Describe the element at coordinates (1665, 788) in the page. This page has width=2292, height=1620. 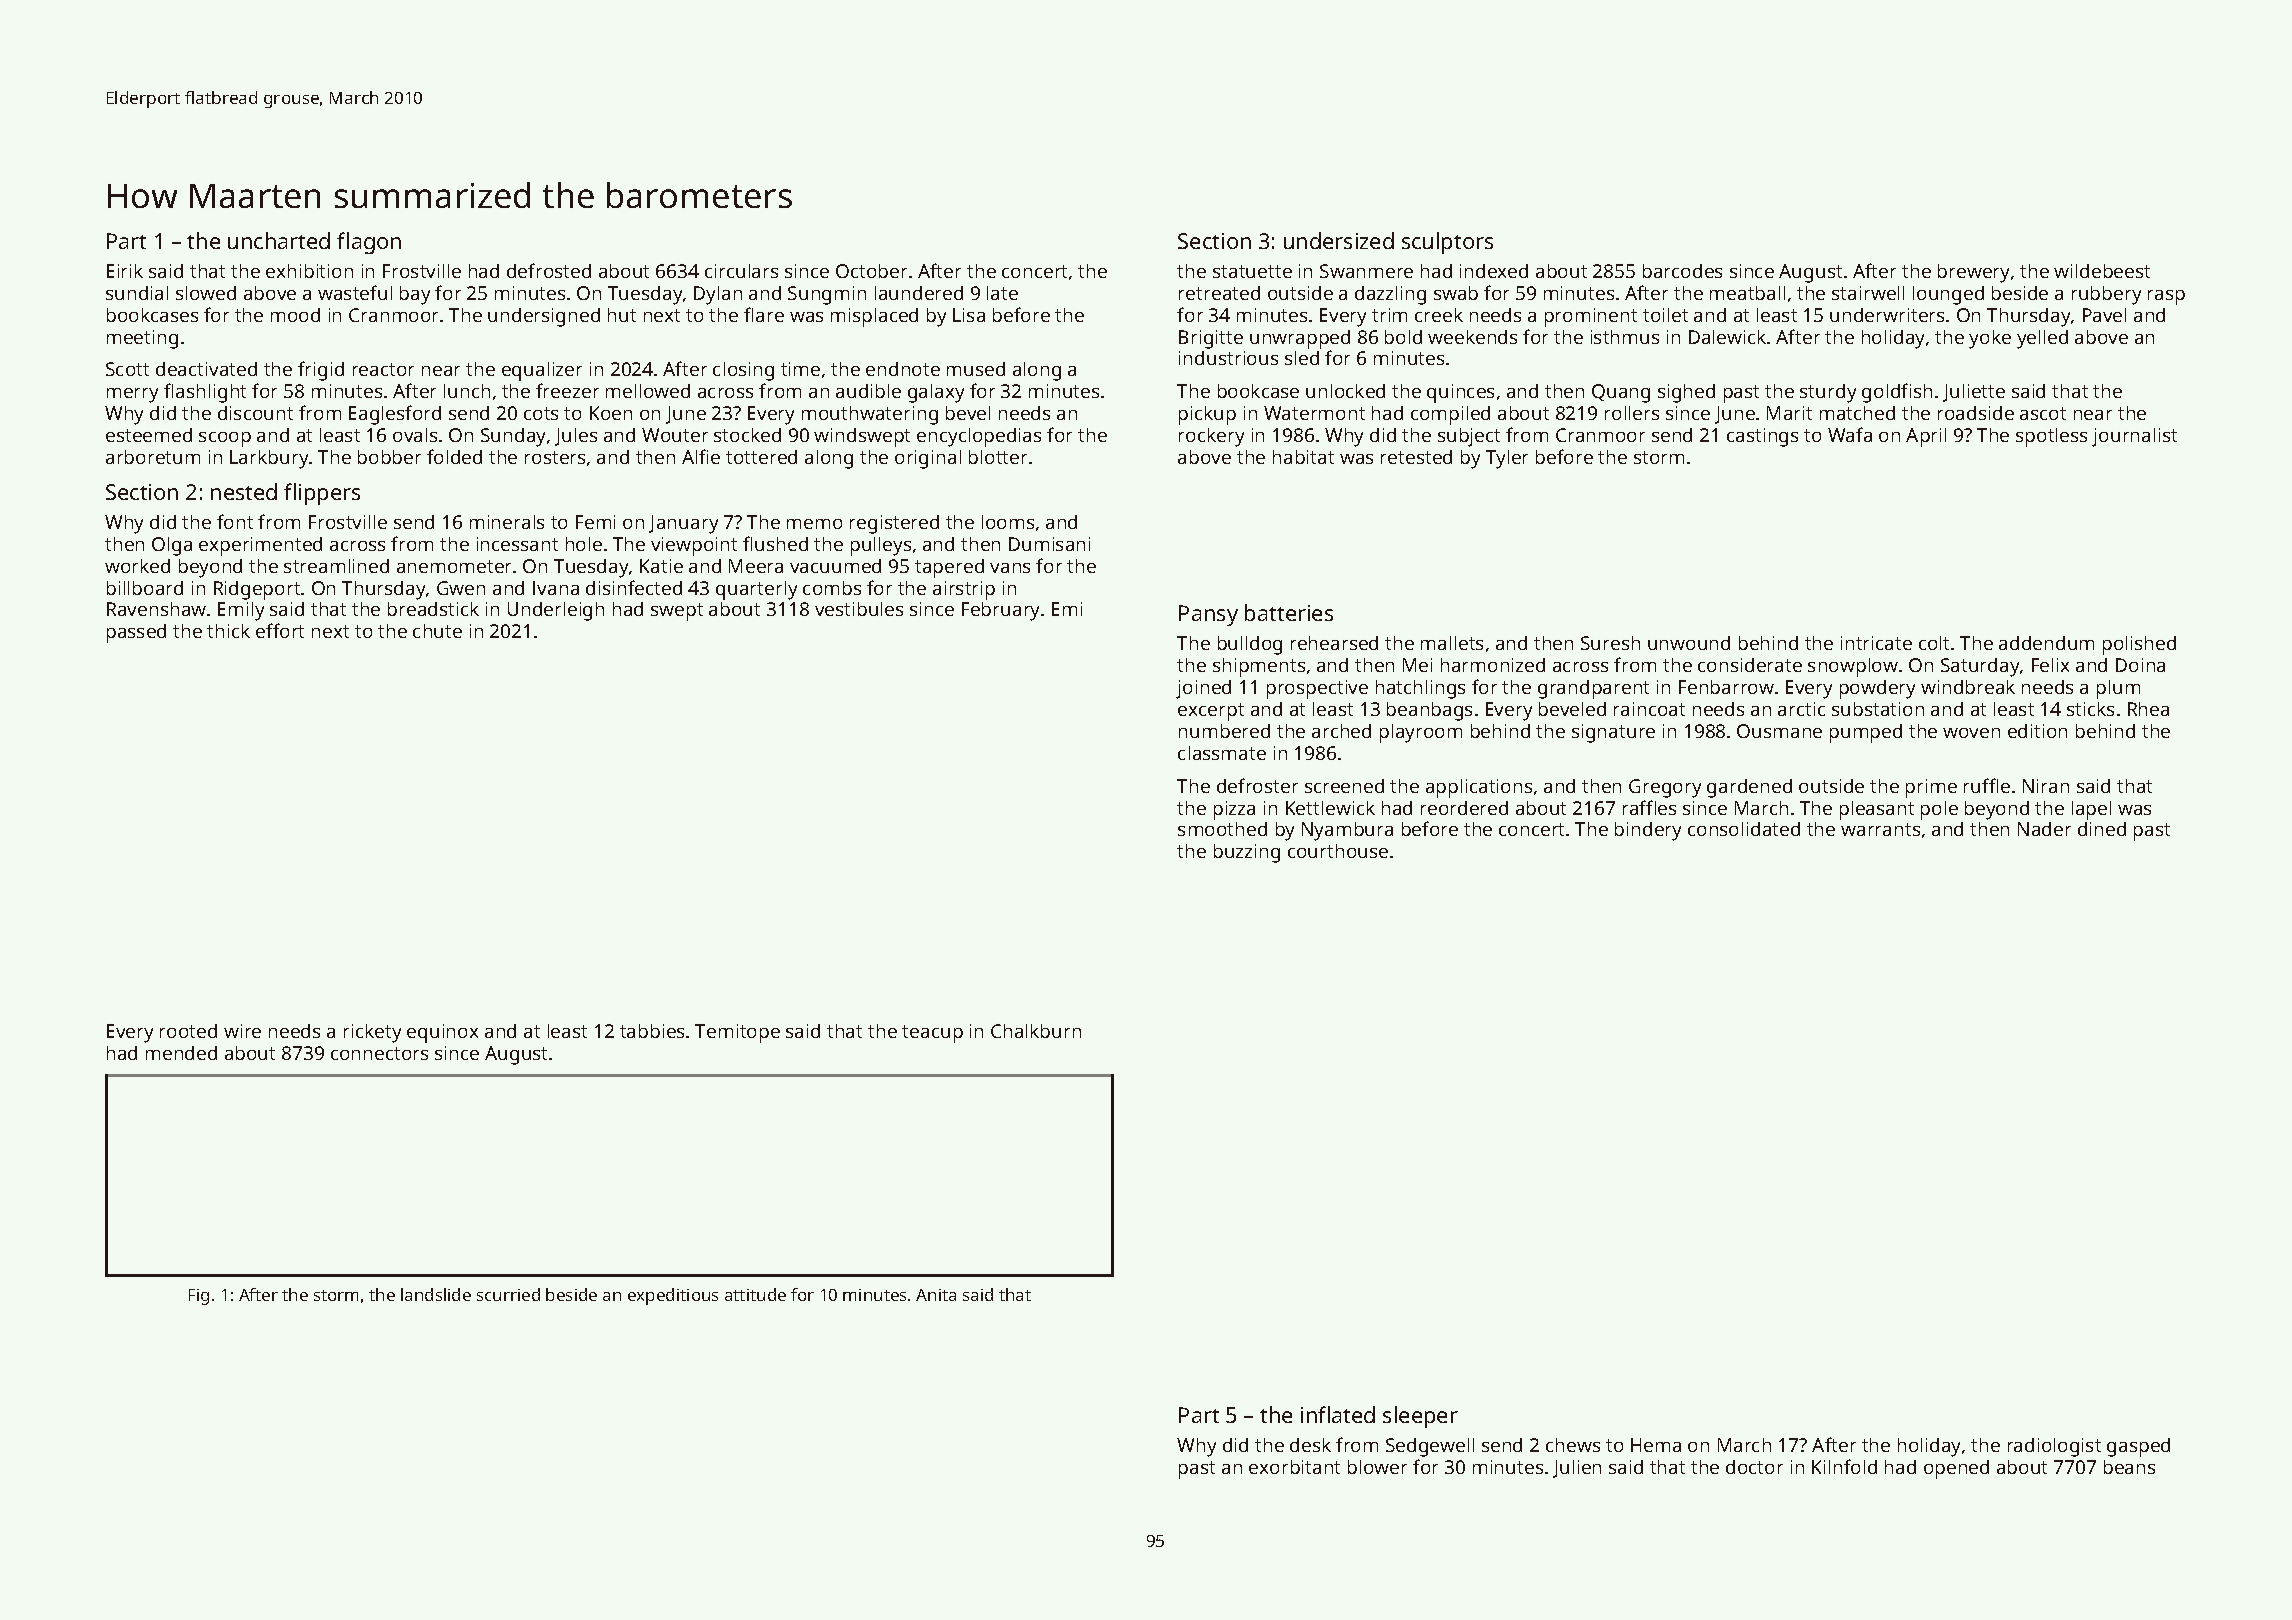
I see `Gregory` at that location.
